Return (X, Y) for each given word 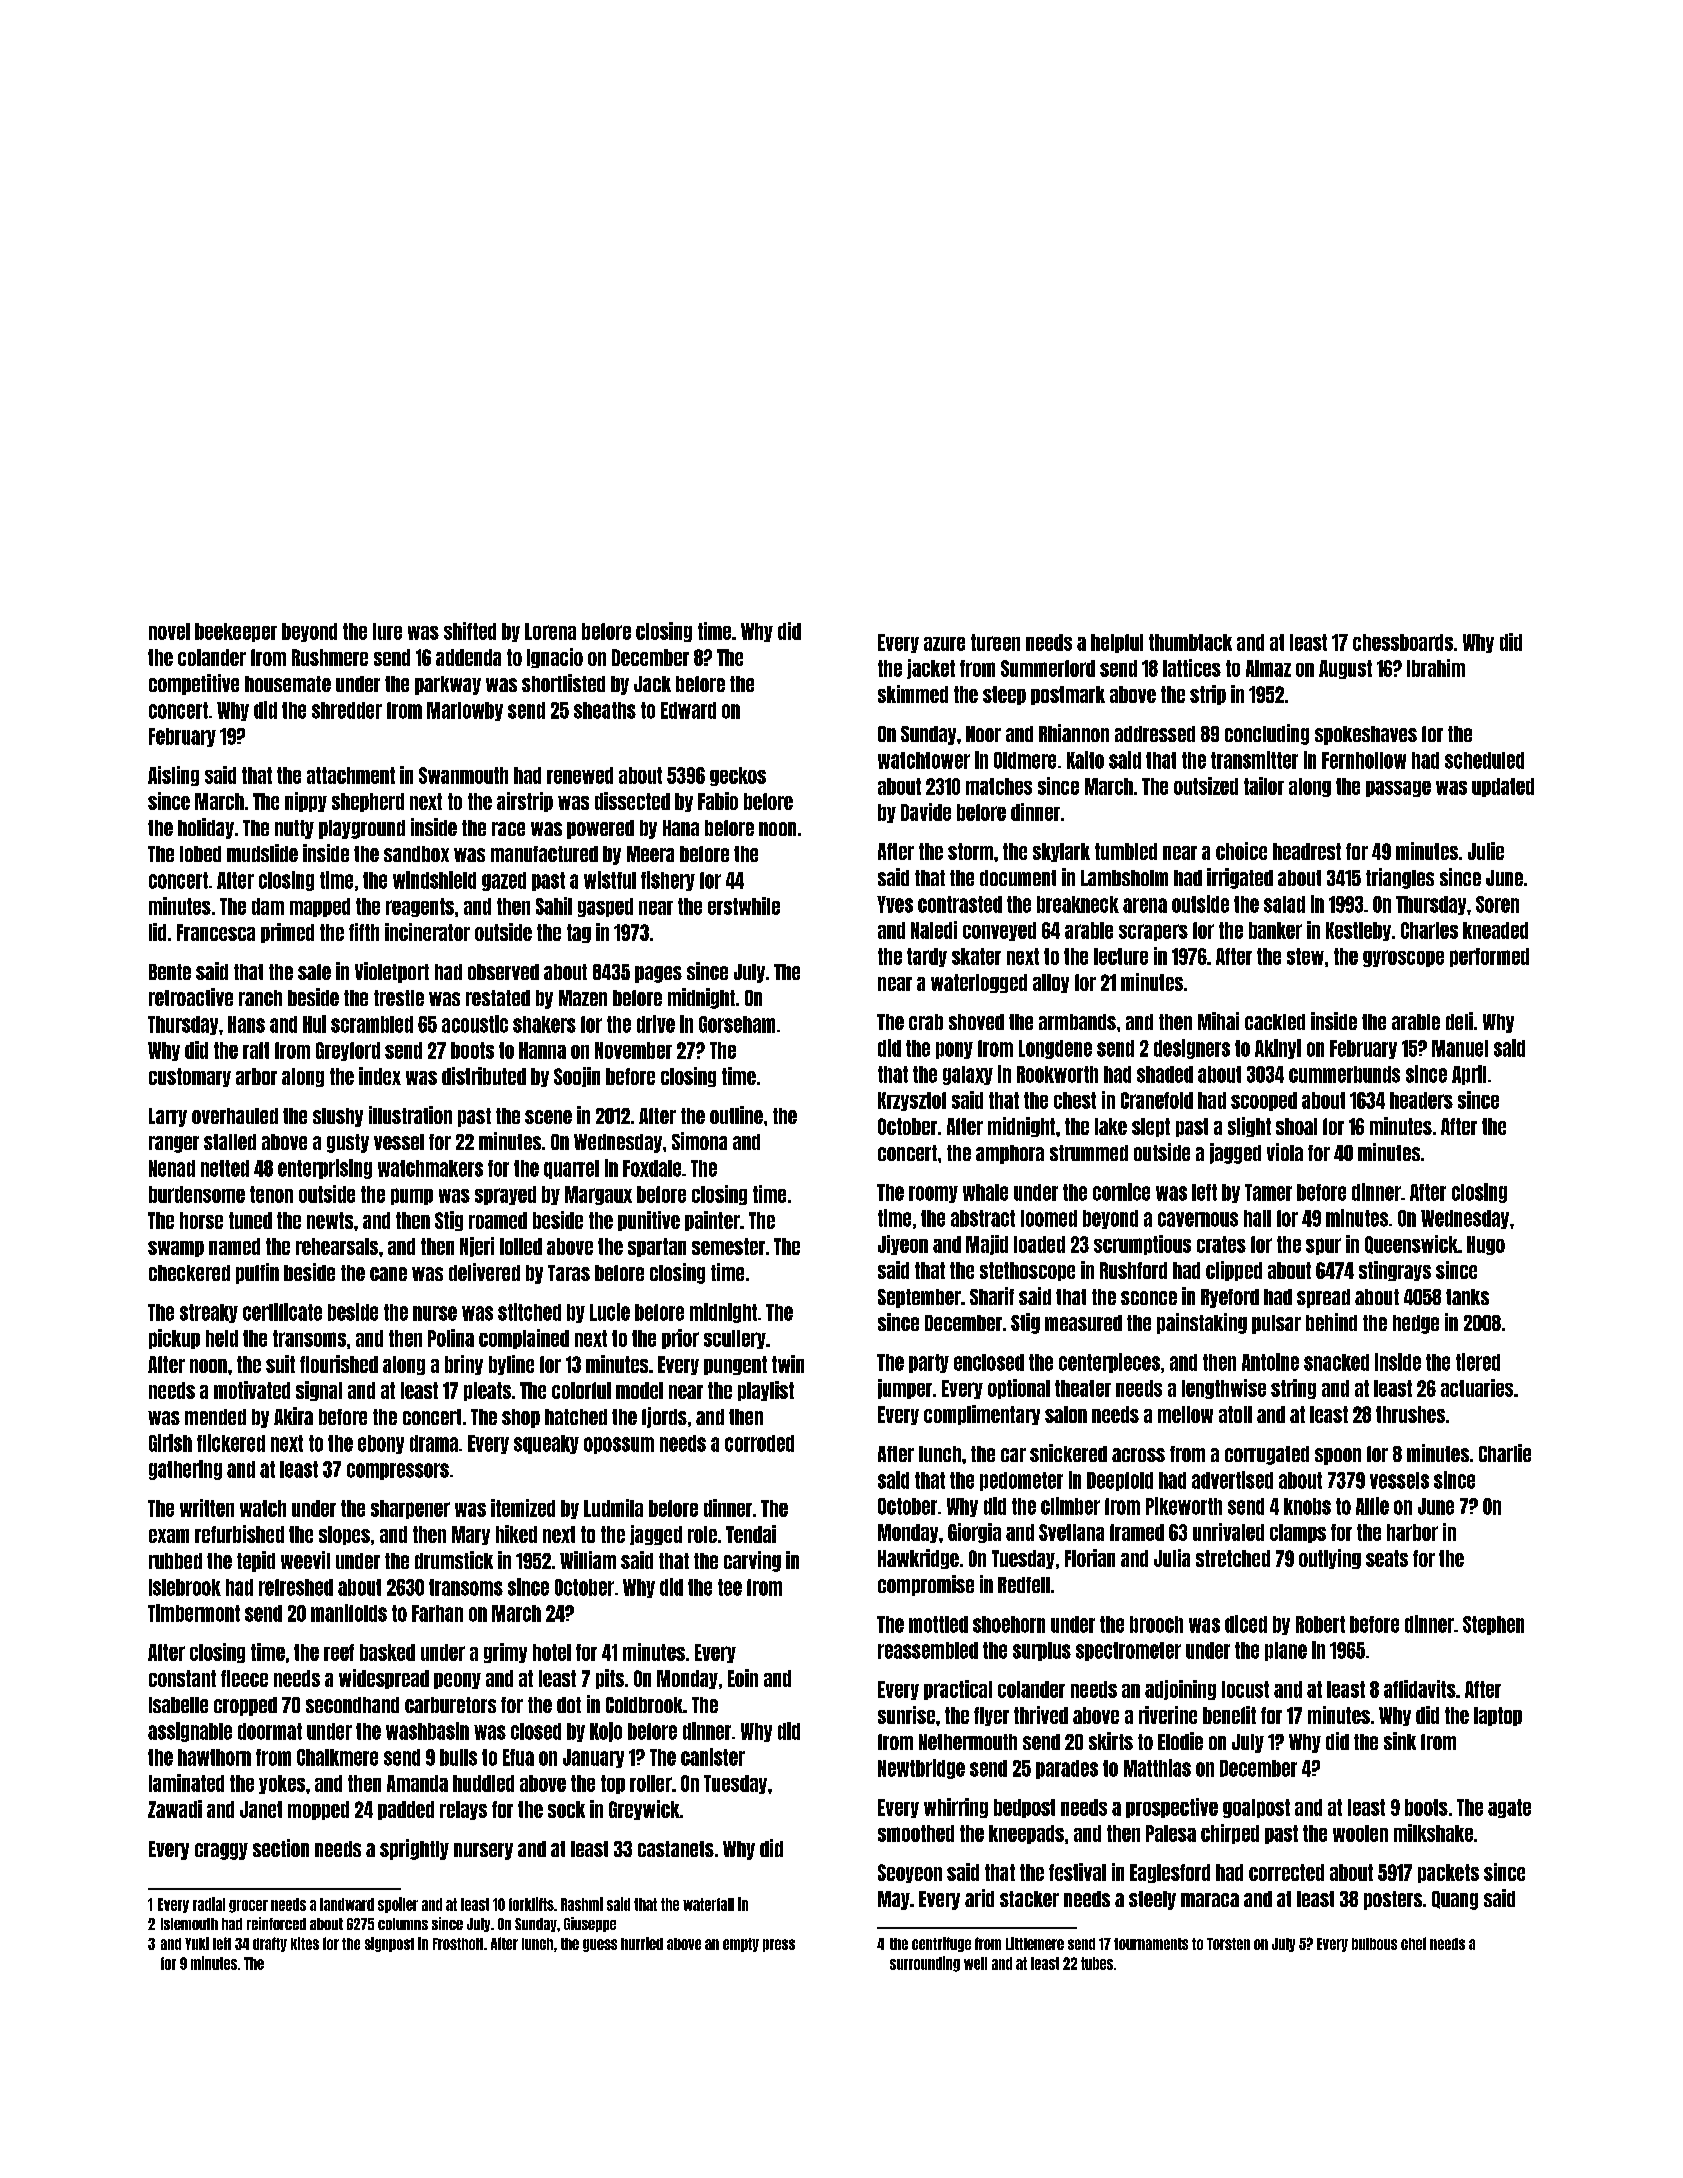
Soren (1497, 904)
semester (728, 1246)
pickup (174, 1339)
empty (741, 1945)
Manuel (1460, 1048)
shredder (347, 710)
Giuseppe (590, 1924)
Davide (926, 812)
